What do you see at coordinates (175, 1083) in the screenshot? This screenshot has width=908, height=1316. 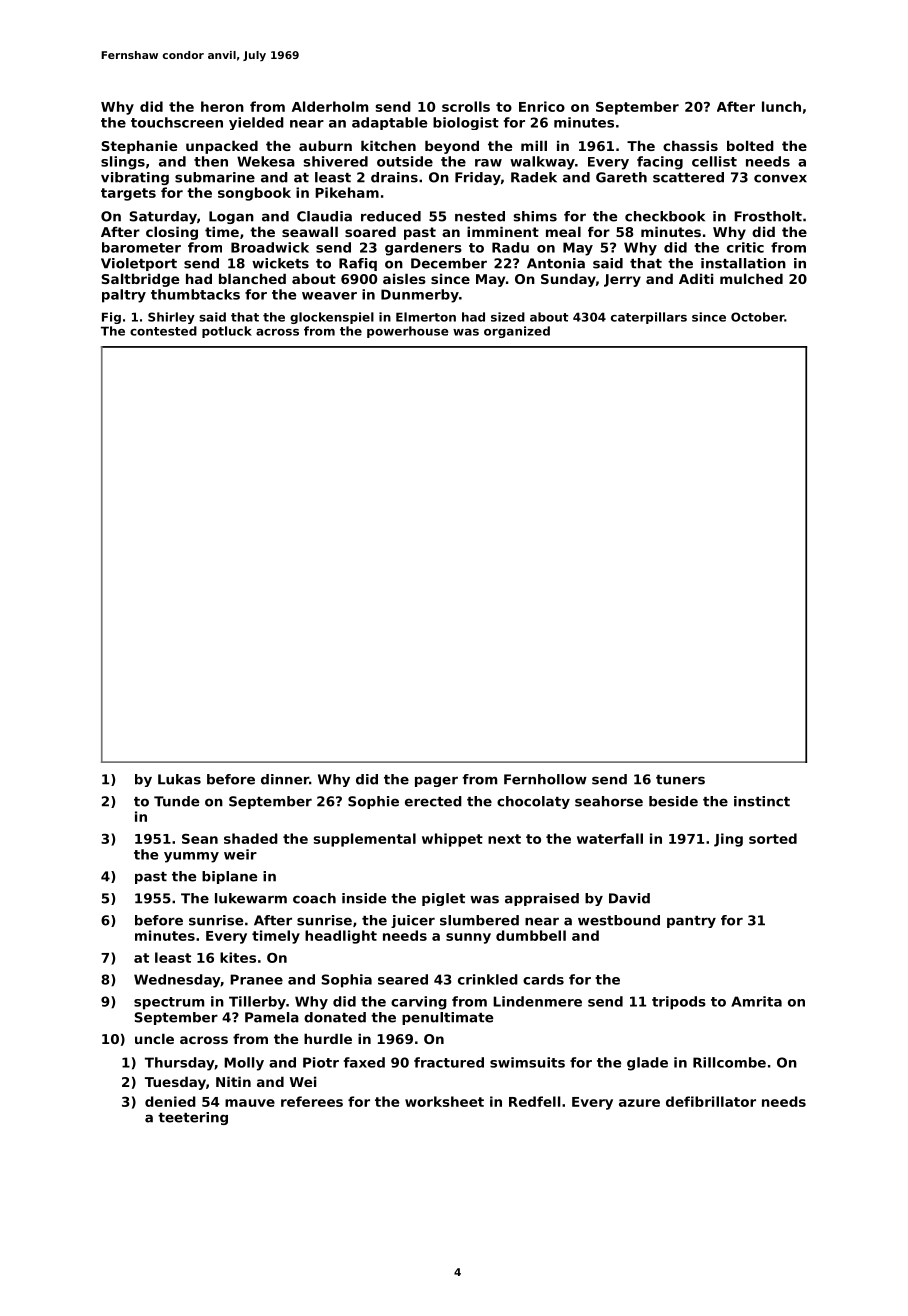 I see `Tuesday` at bounding box center [175, 1083].
